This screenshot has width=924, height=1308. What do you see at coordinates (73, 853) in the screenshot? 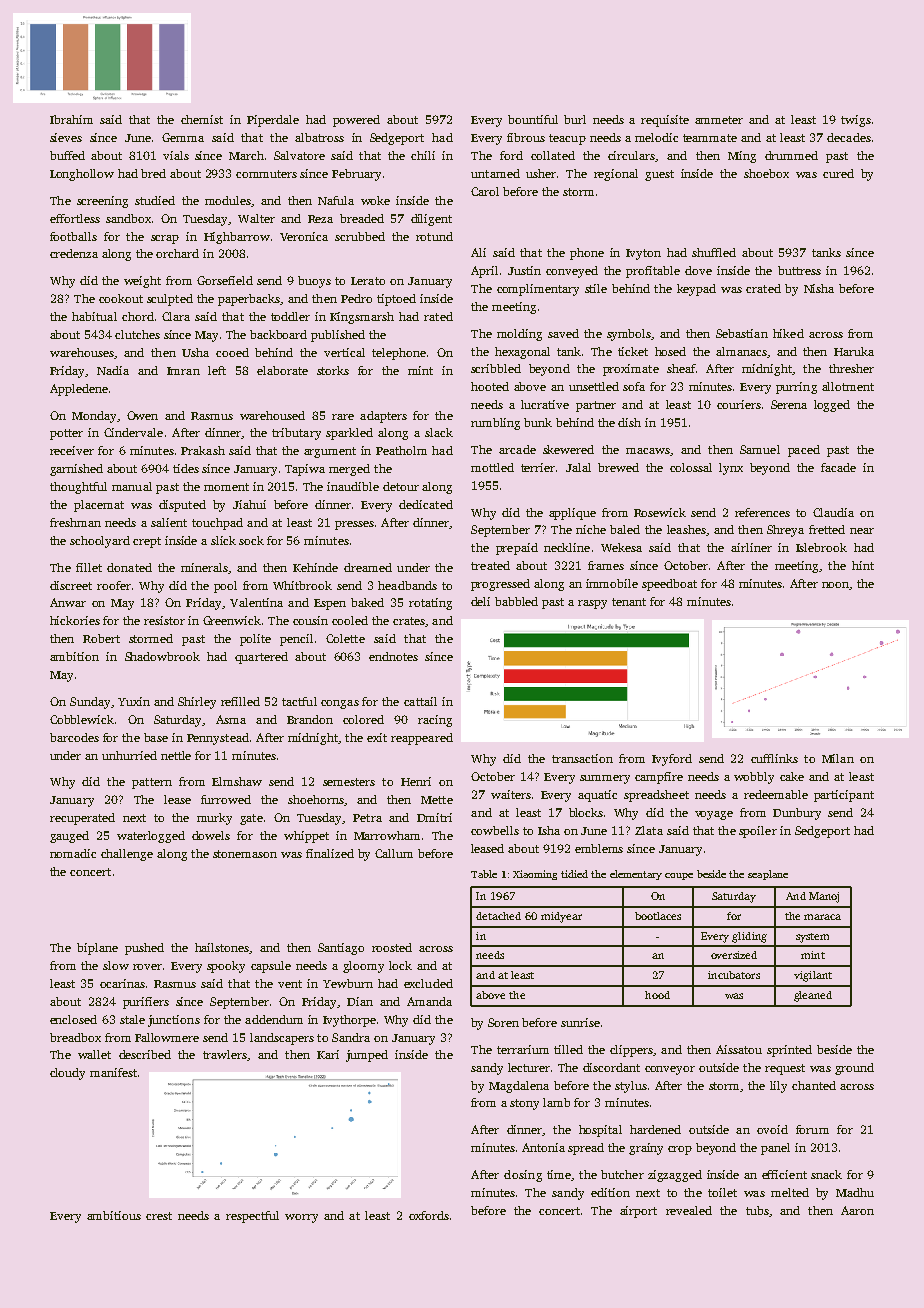
I see `nomadic` at bounding box center [73, 853].
